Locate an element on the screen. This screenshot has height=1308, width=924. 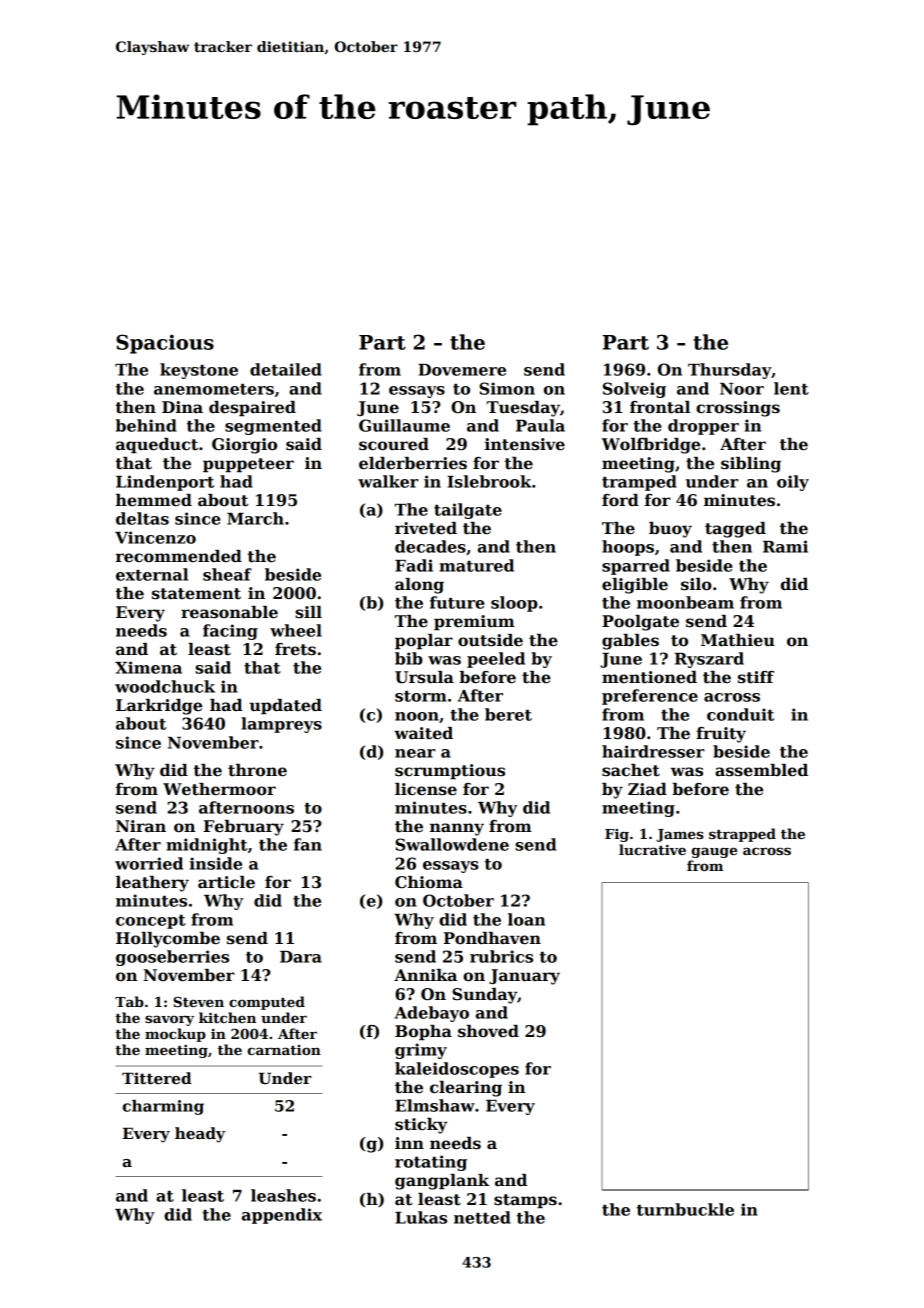
Thursday is located at coordinates (729, 371).
